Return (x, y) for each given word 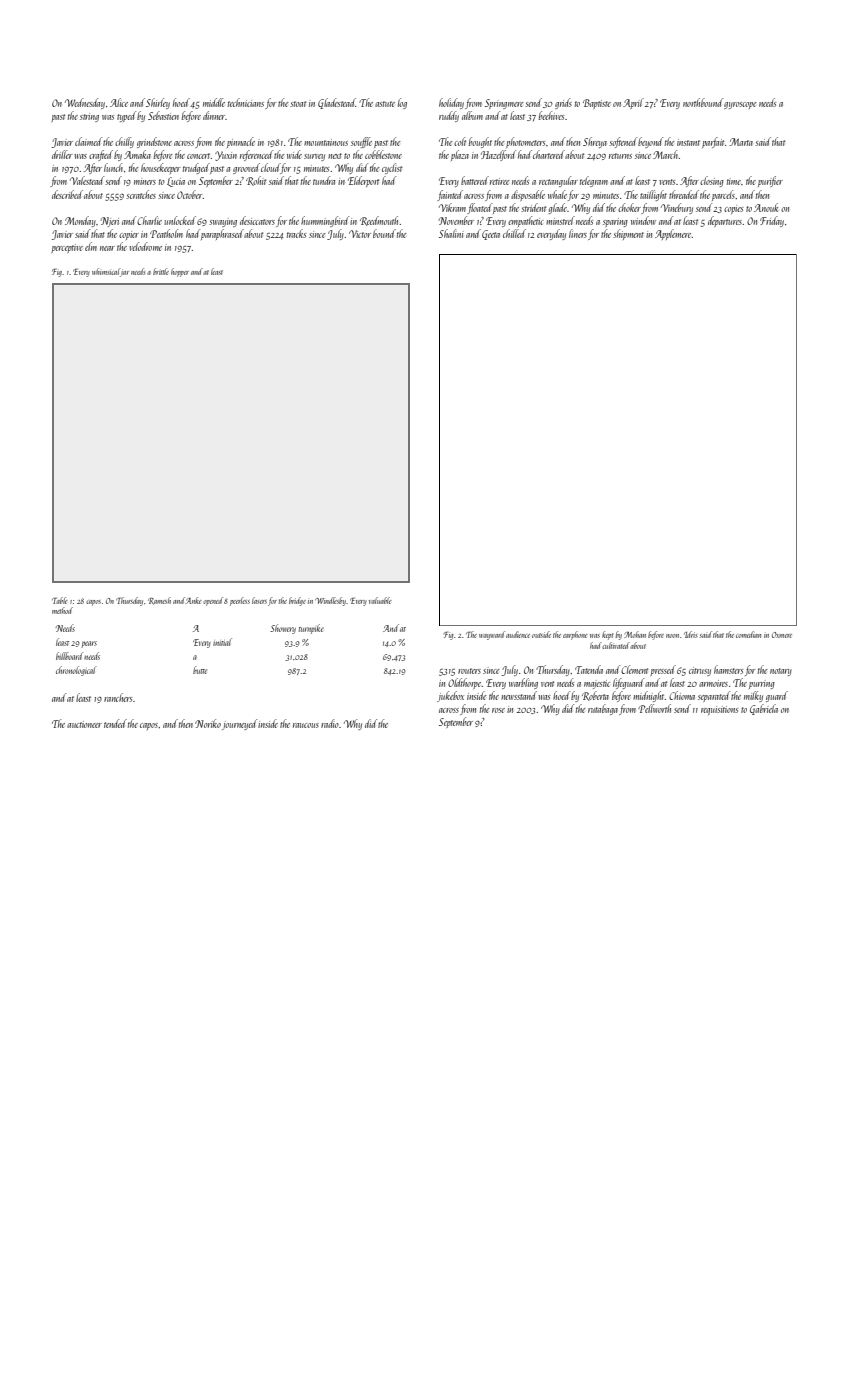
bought (480, 142)
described (67, 194)
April (633, 103)
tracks (296, 233)
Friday (772, 221)
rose (498, 710)
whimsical (106, 271)
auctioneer (84, 724)
